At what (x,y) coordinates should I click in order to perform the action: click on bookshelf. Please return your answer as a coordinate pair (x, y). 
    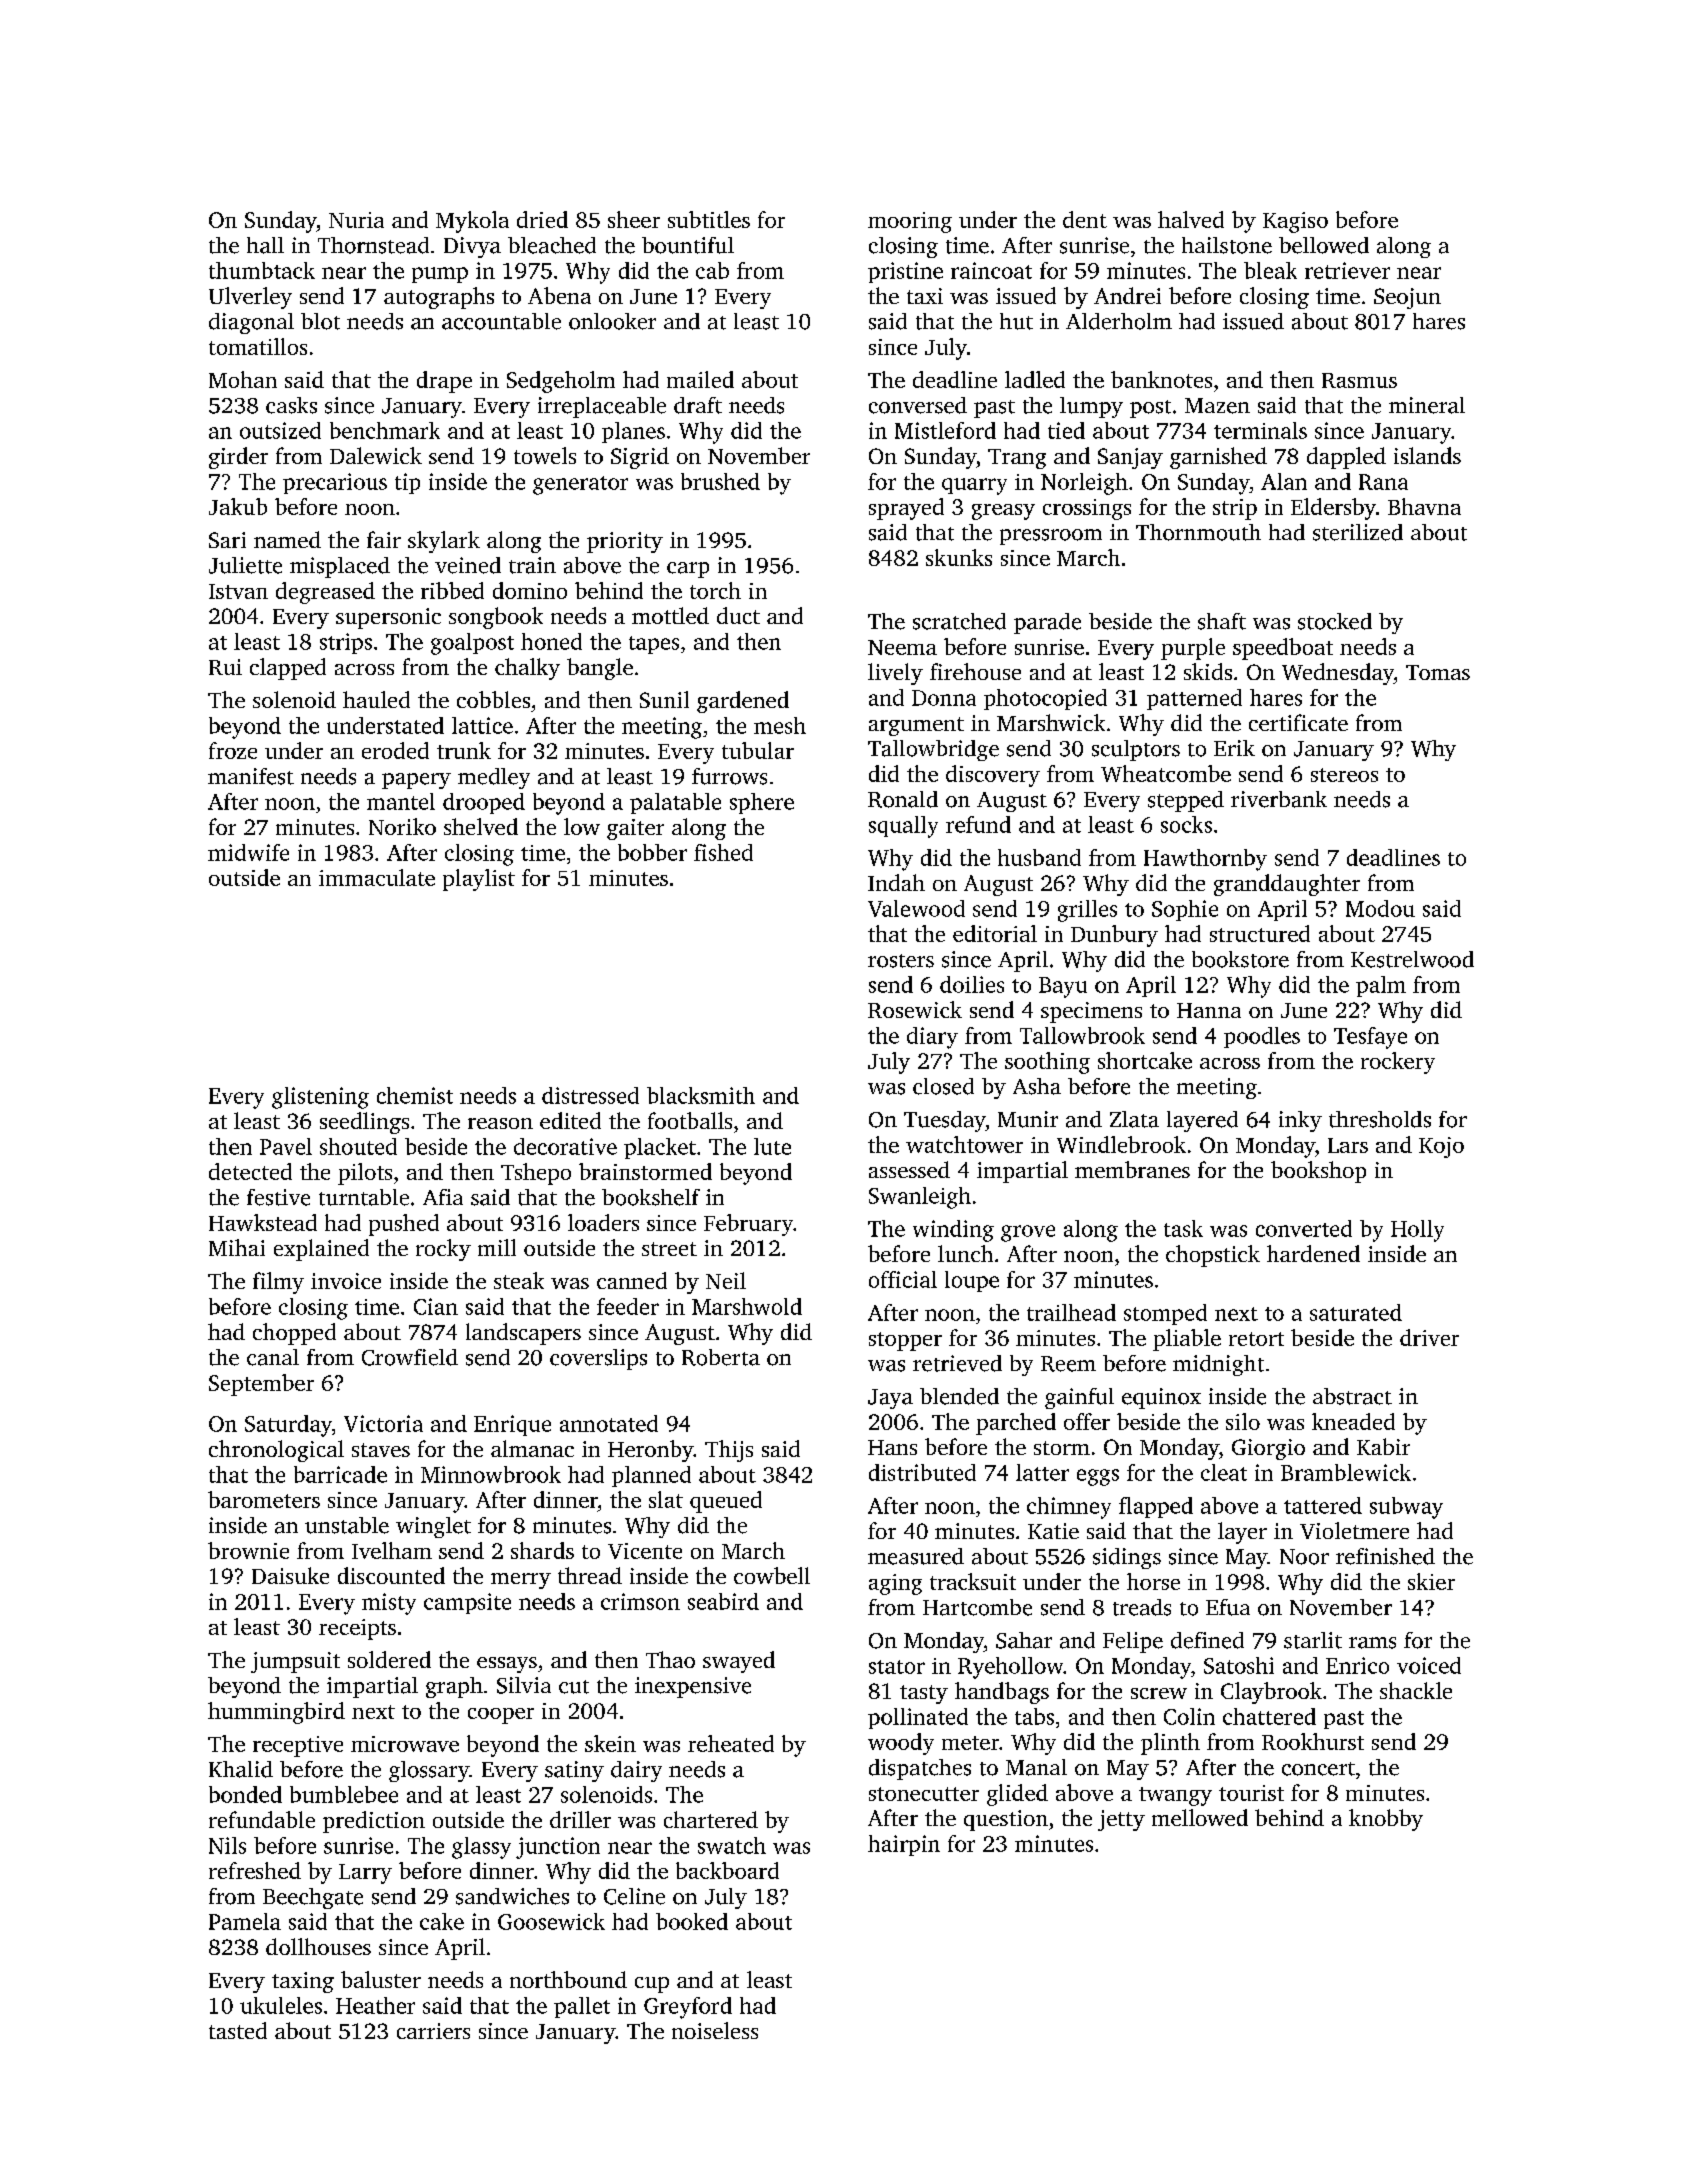
    Looking at the image, I should click on (651, 1197).
